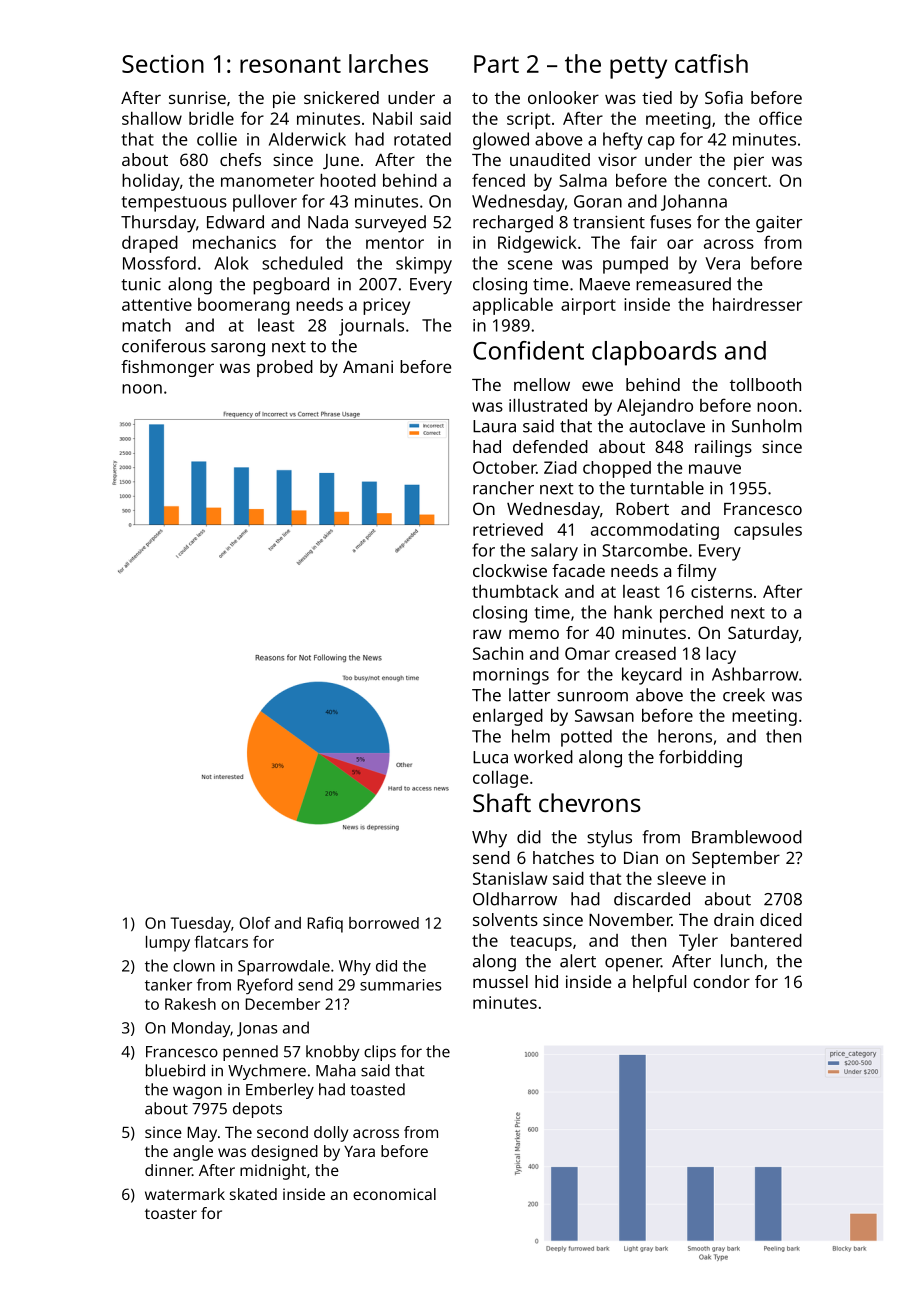 This page has width=924, height=1308. I want to click on surveyed, so click(390, 224).
